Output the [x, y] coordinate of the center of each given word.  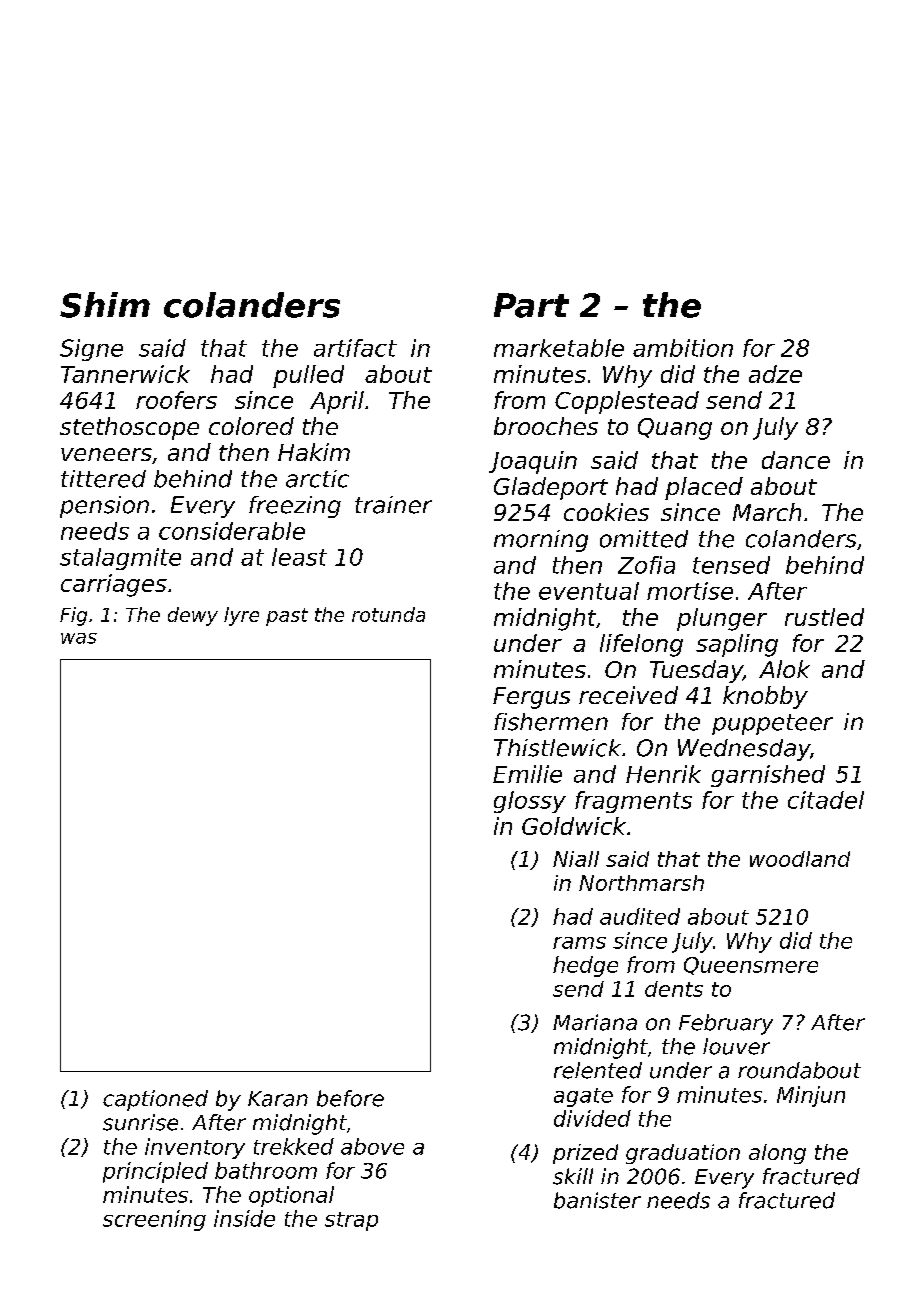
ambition [683, 348]
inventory [195, 1148]
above [372, 1146]
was [79, 638]
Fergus [531, 698]
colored [251, 426]
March [767, 512]
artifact [355, 348]
